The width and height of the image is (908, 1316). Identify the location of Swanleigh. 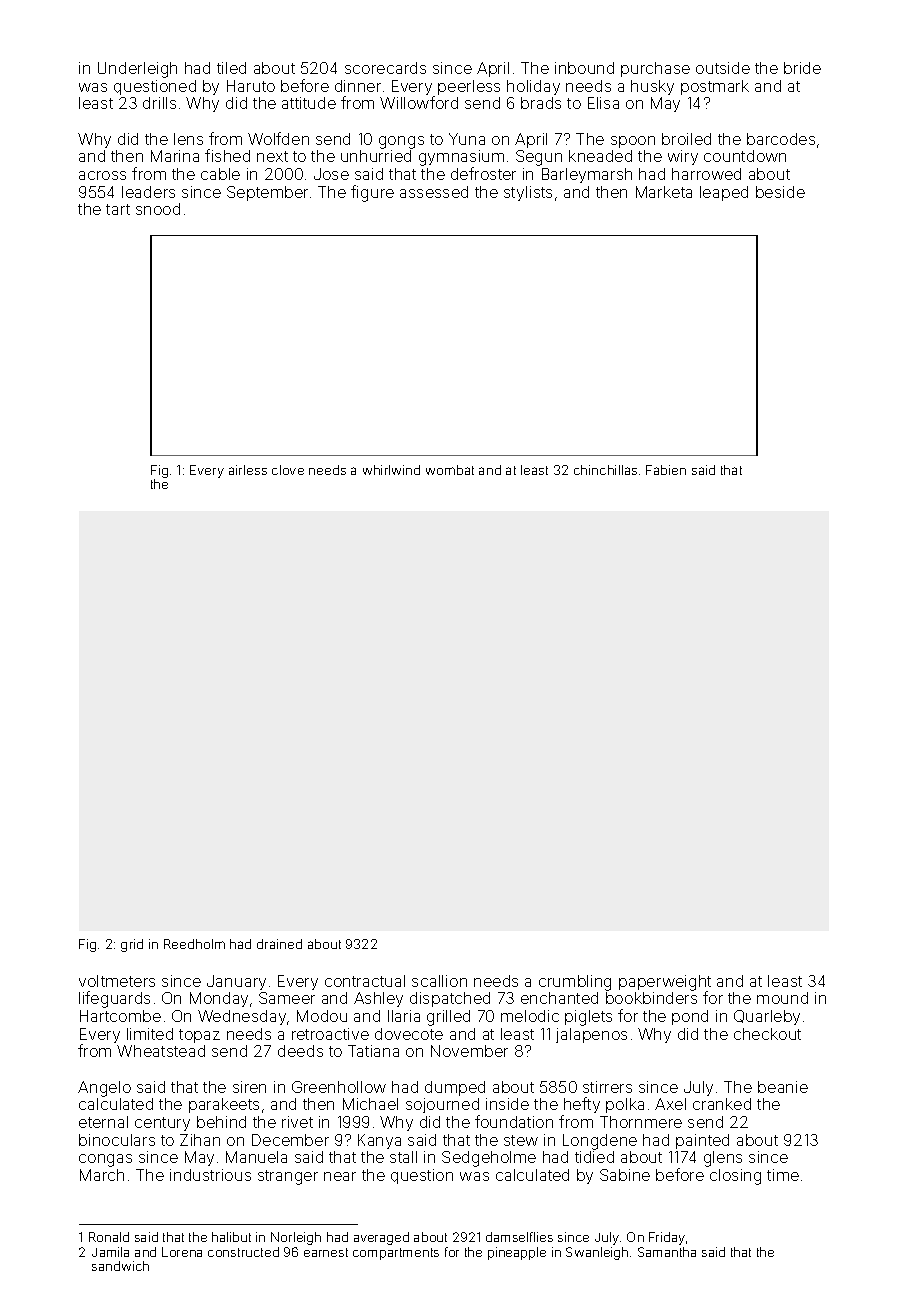
(597, 1253).
